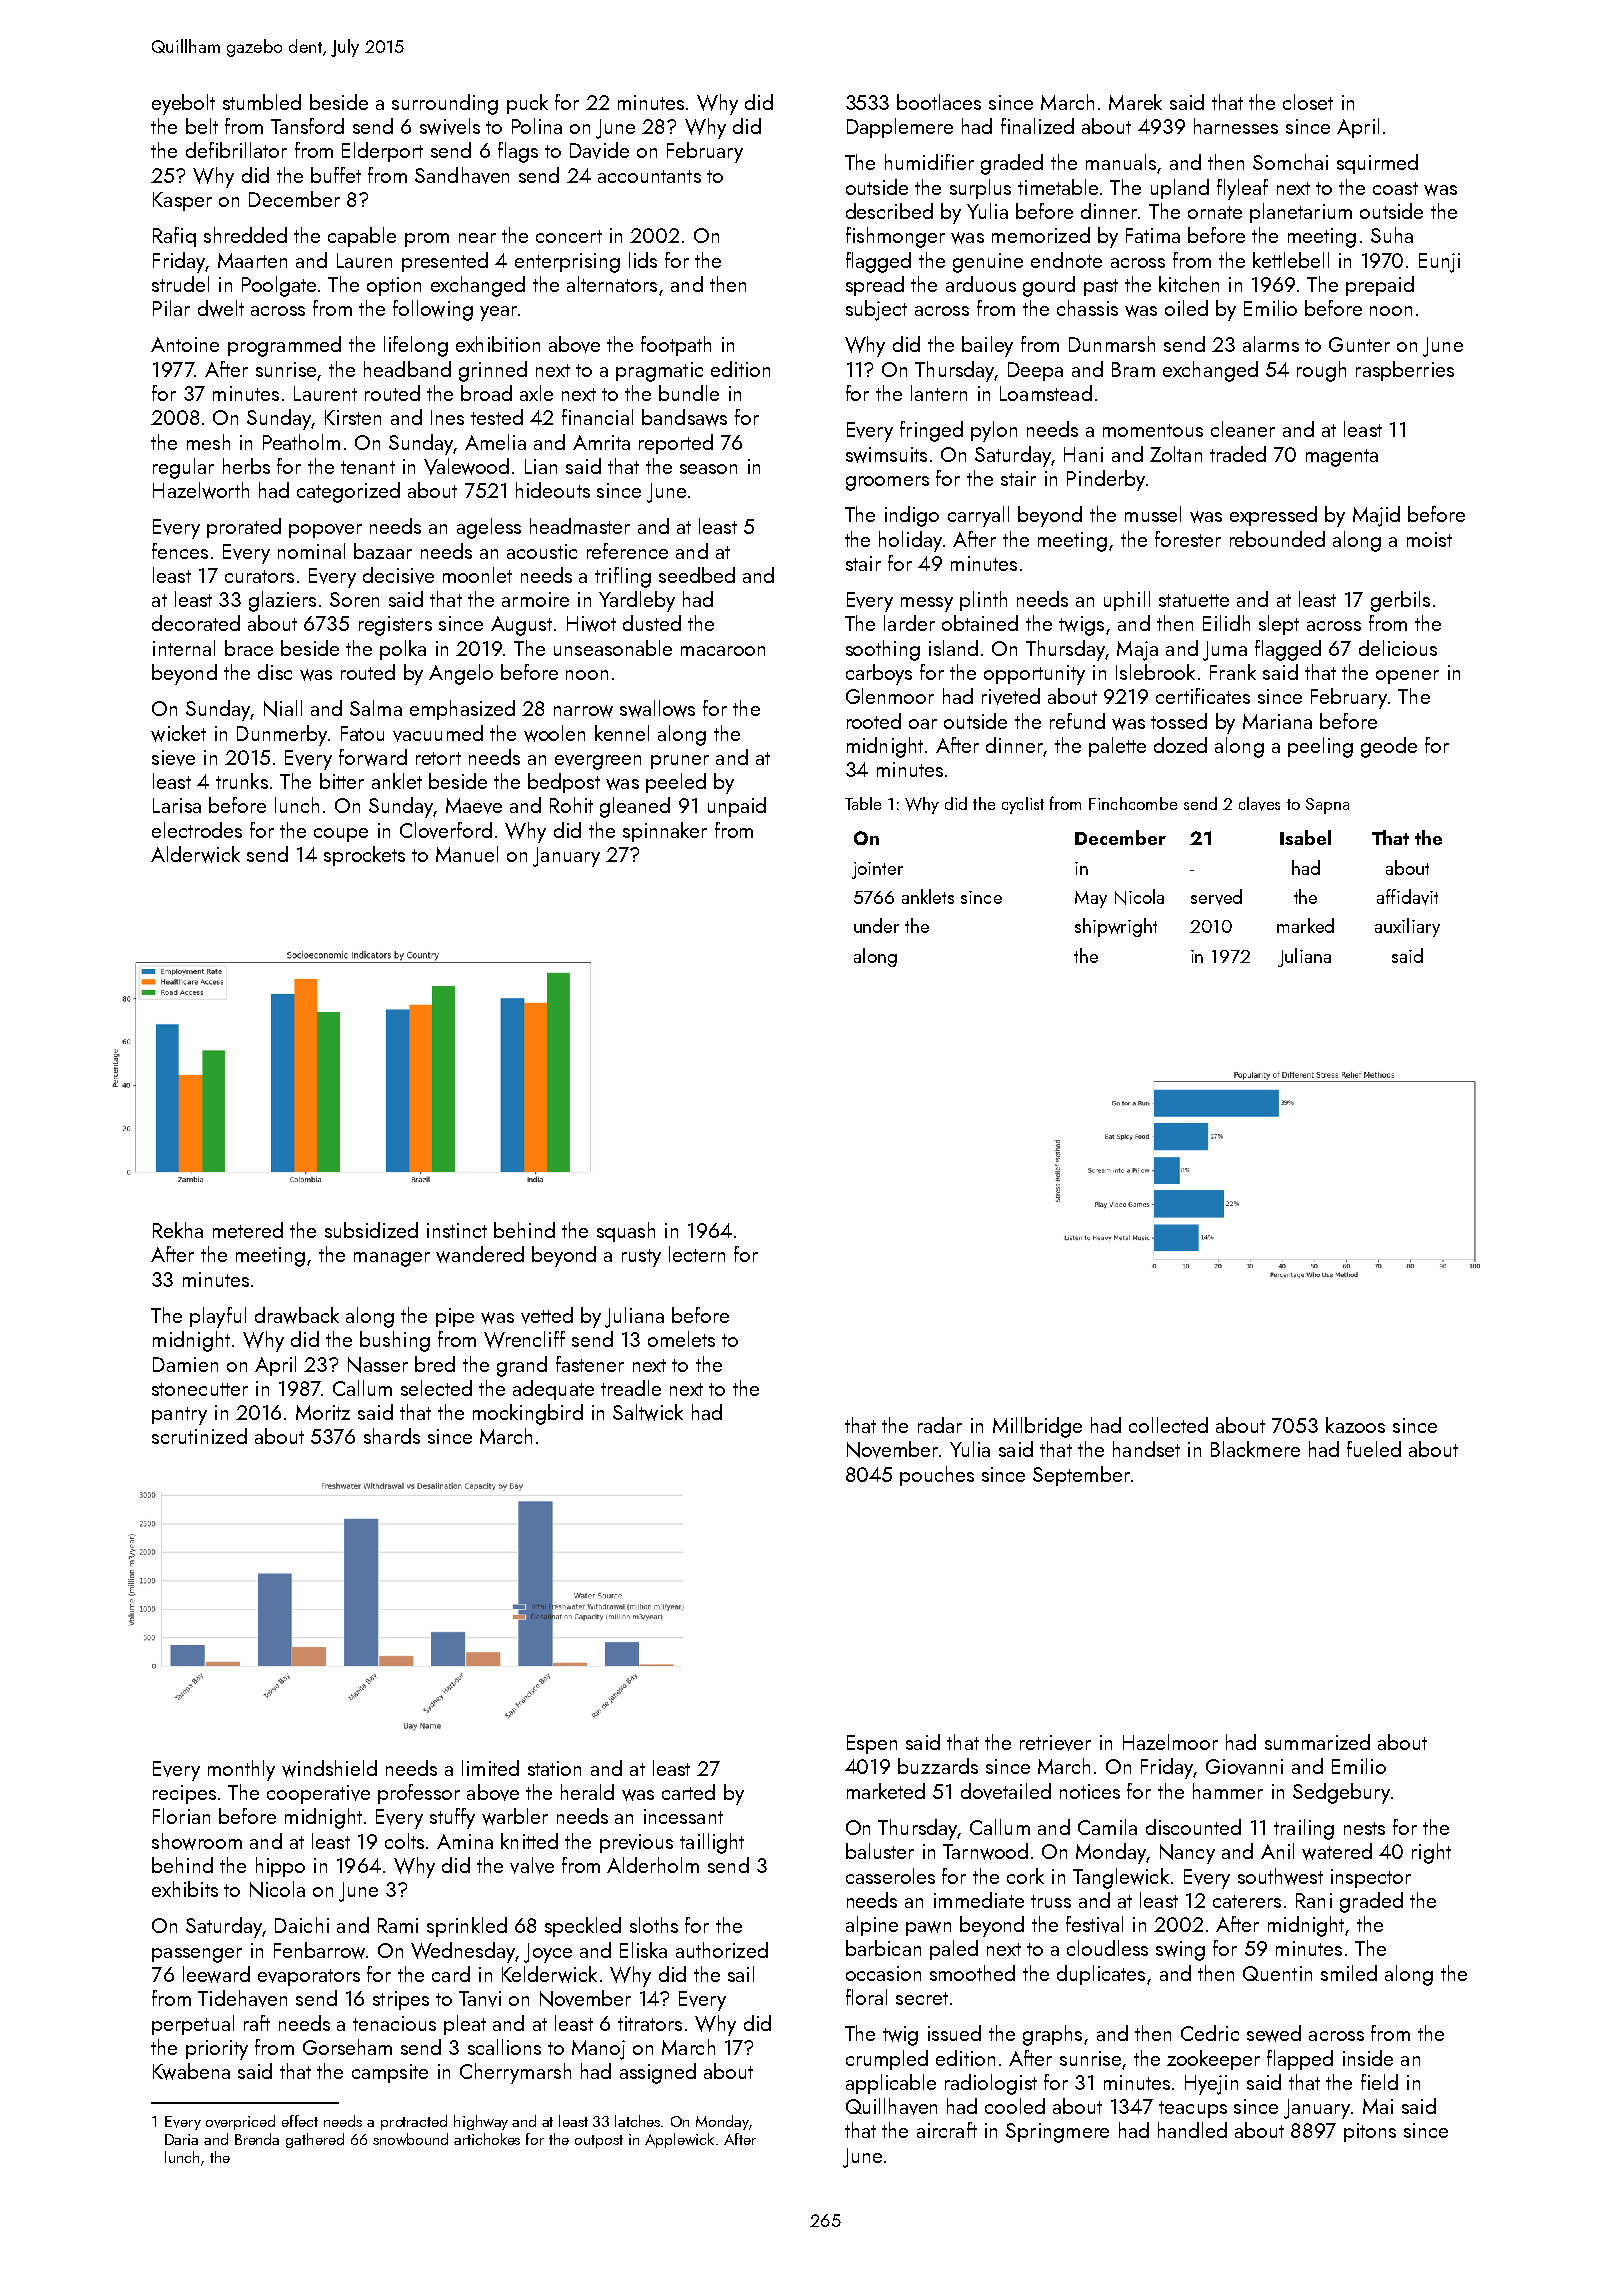  Describe the element at coordinates (1374, 1449) in the screenshot. I see `fueled` at that location.
